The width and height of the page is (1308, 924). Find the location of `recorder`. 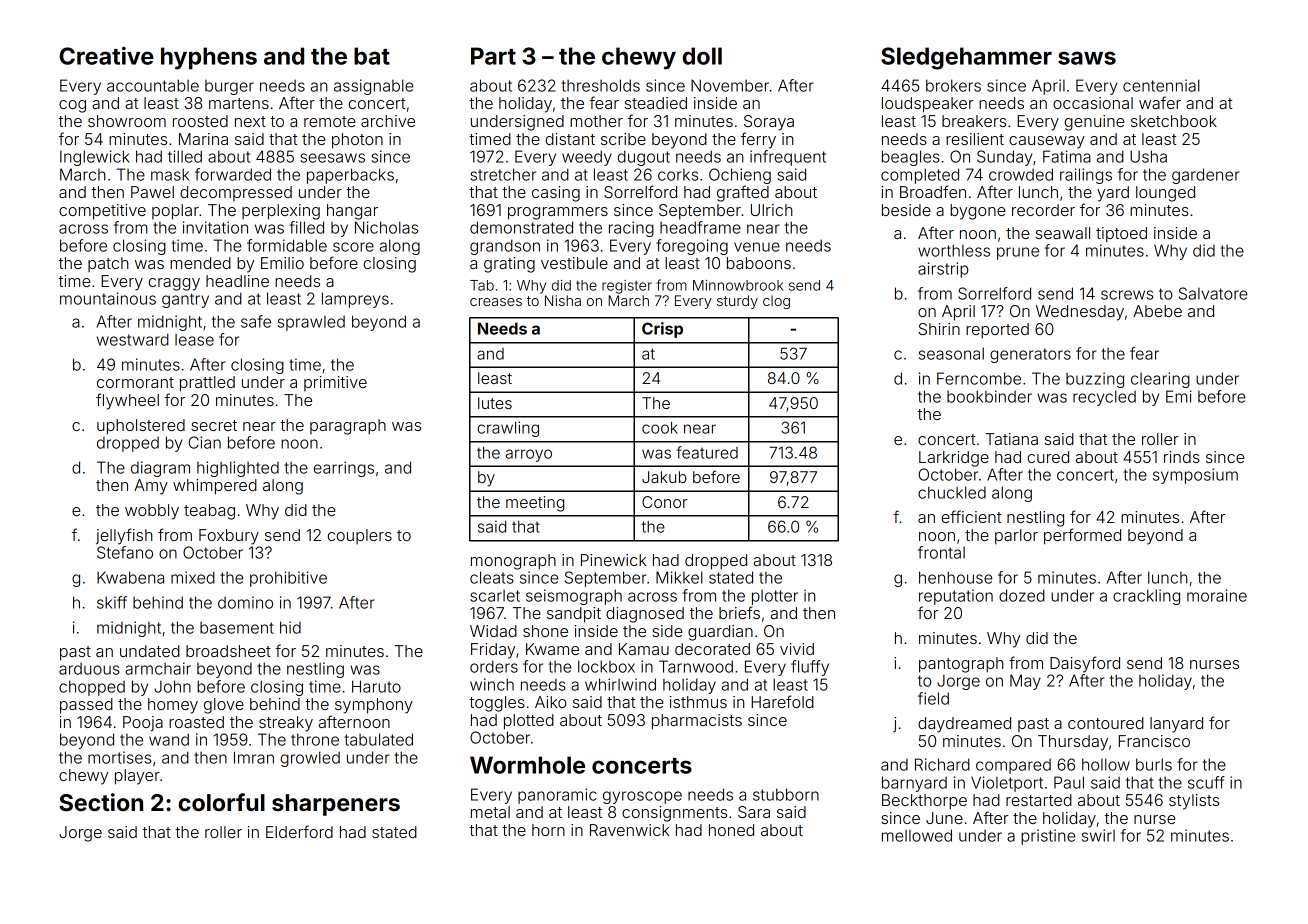

recorder is located at coordinates (1043, 210).
